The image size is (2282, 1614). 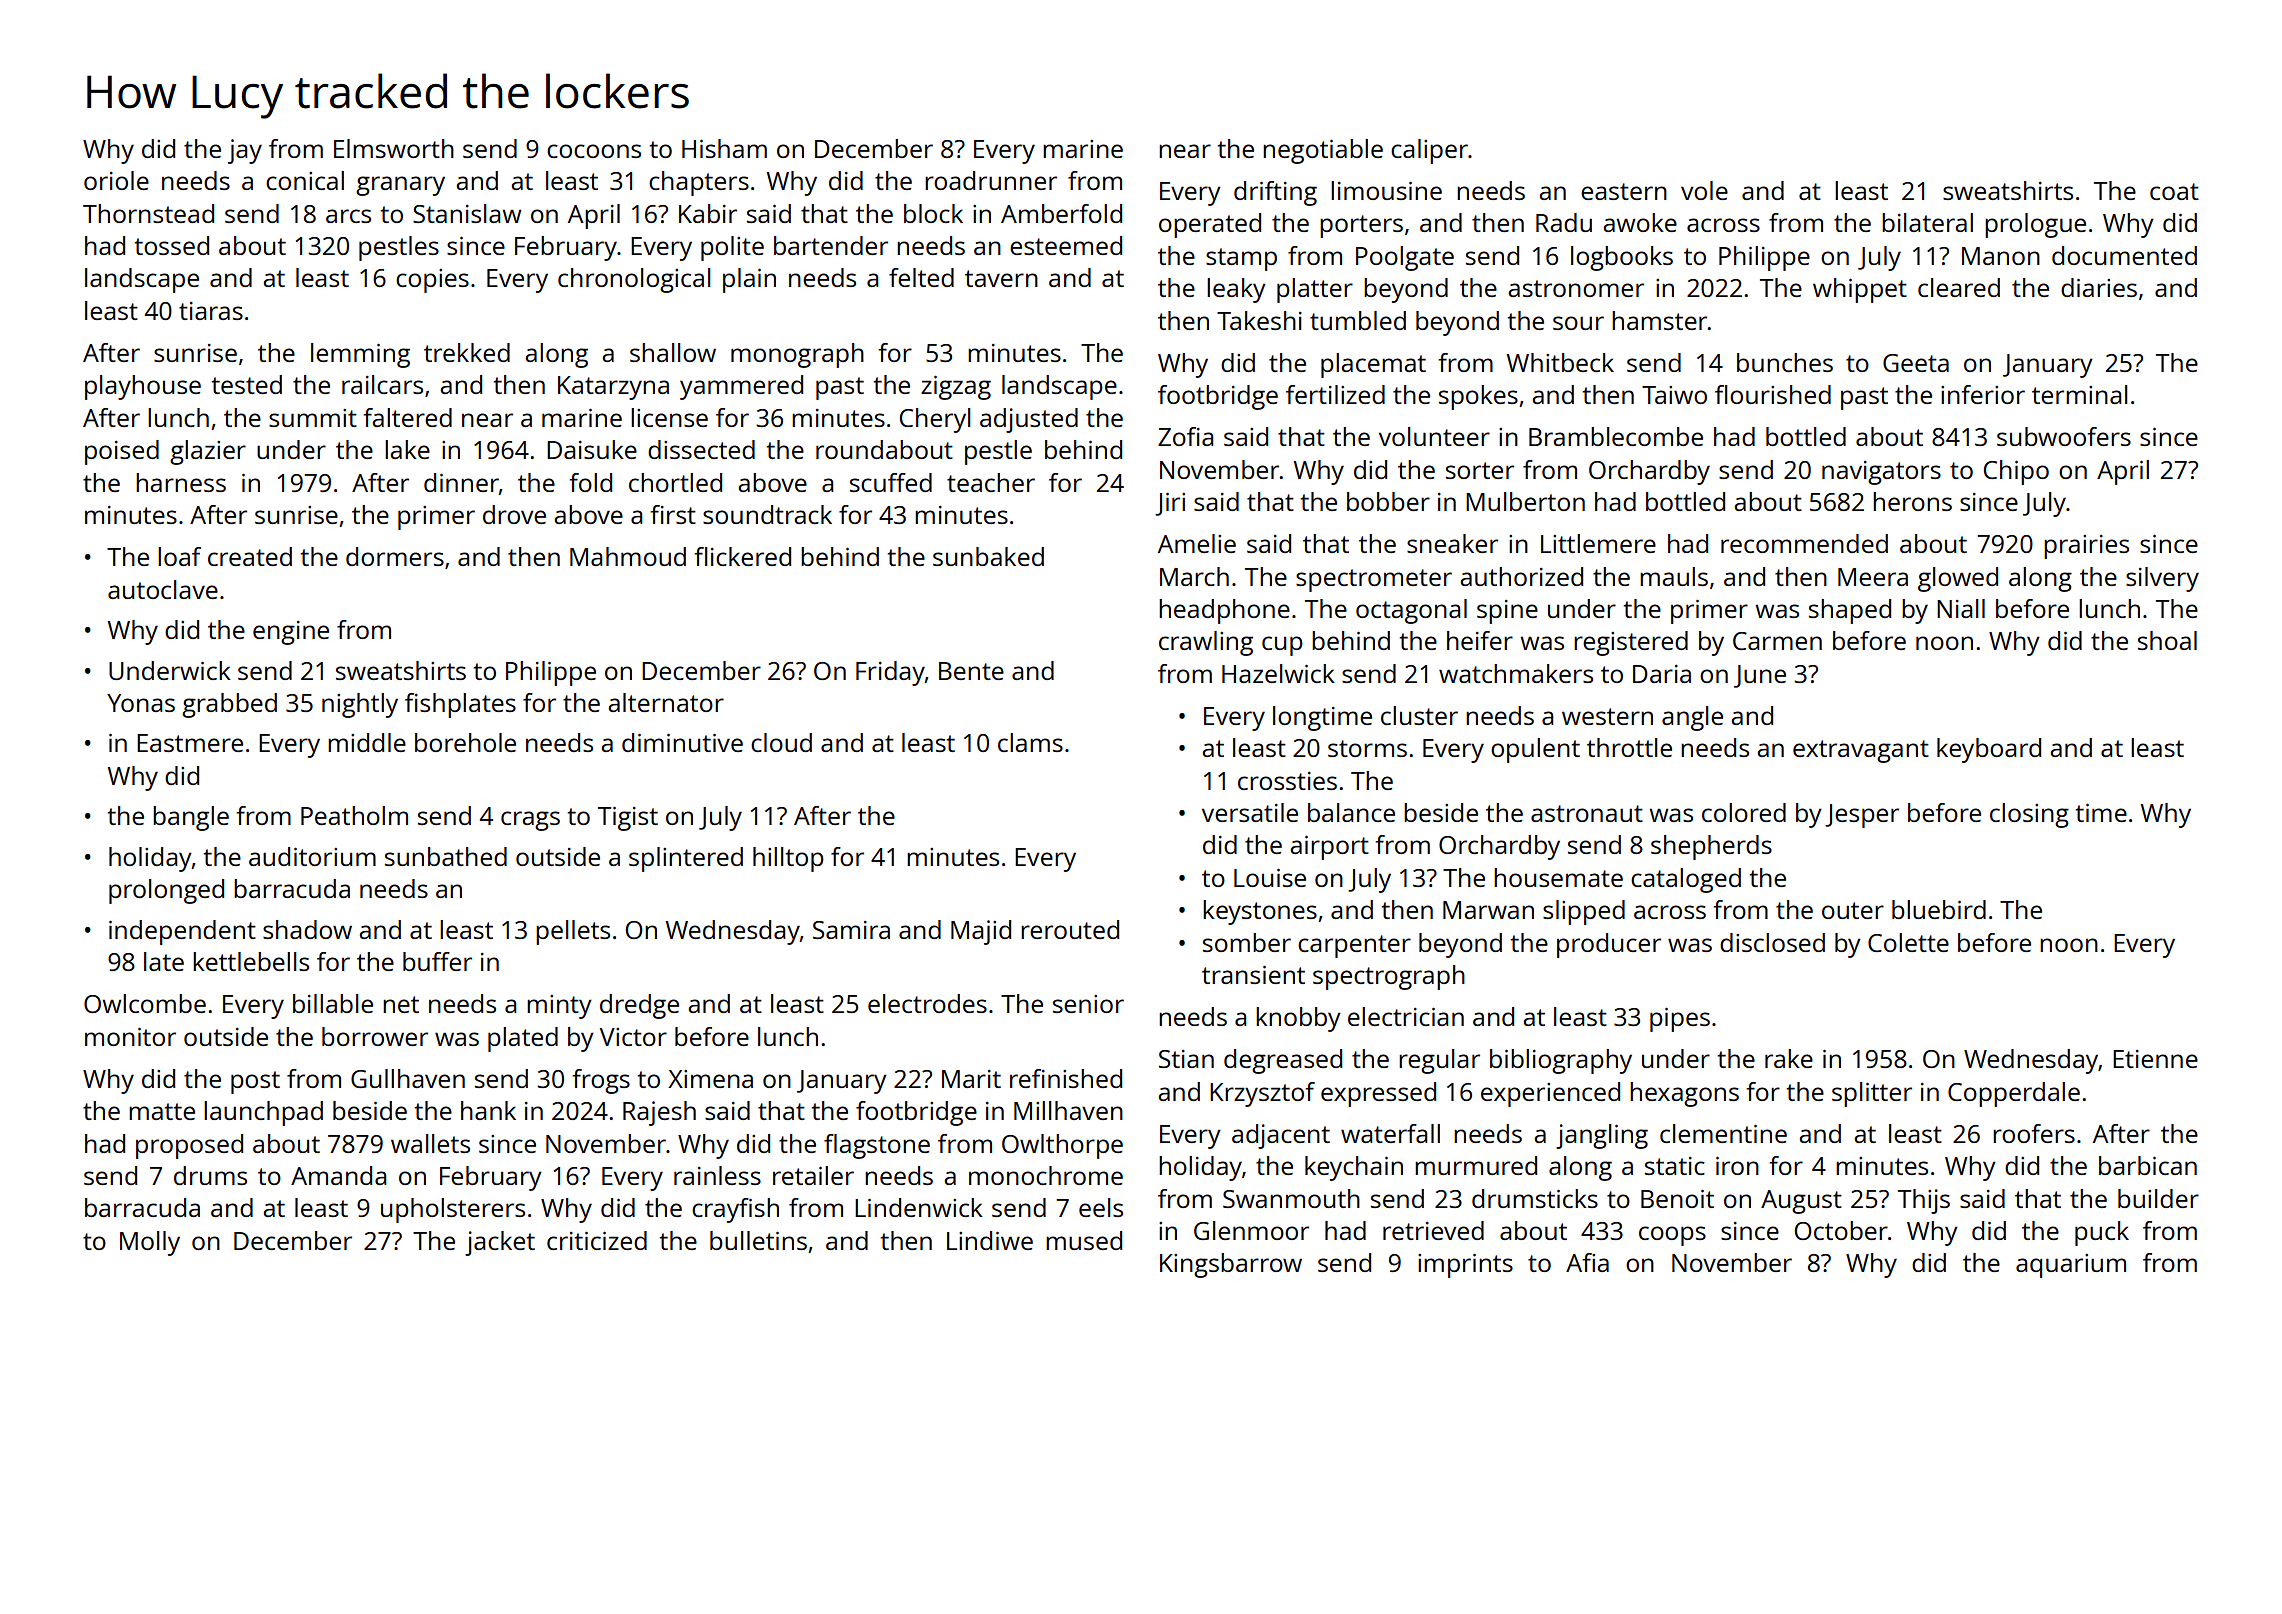 I want to click on whippet, so click(x=1860, y=290).
